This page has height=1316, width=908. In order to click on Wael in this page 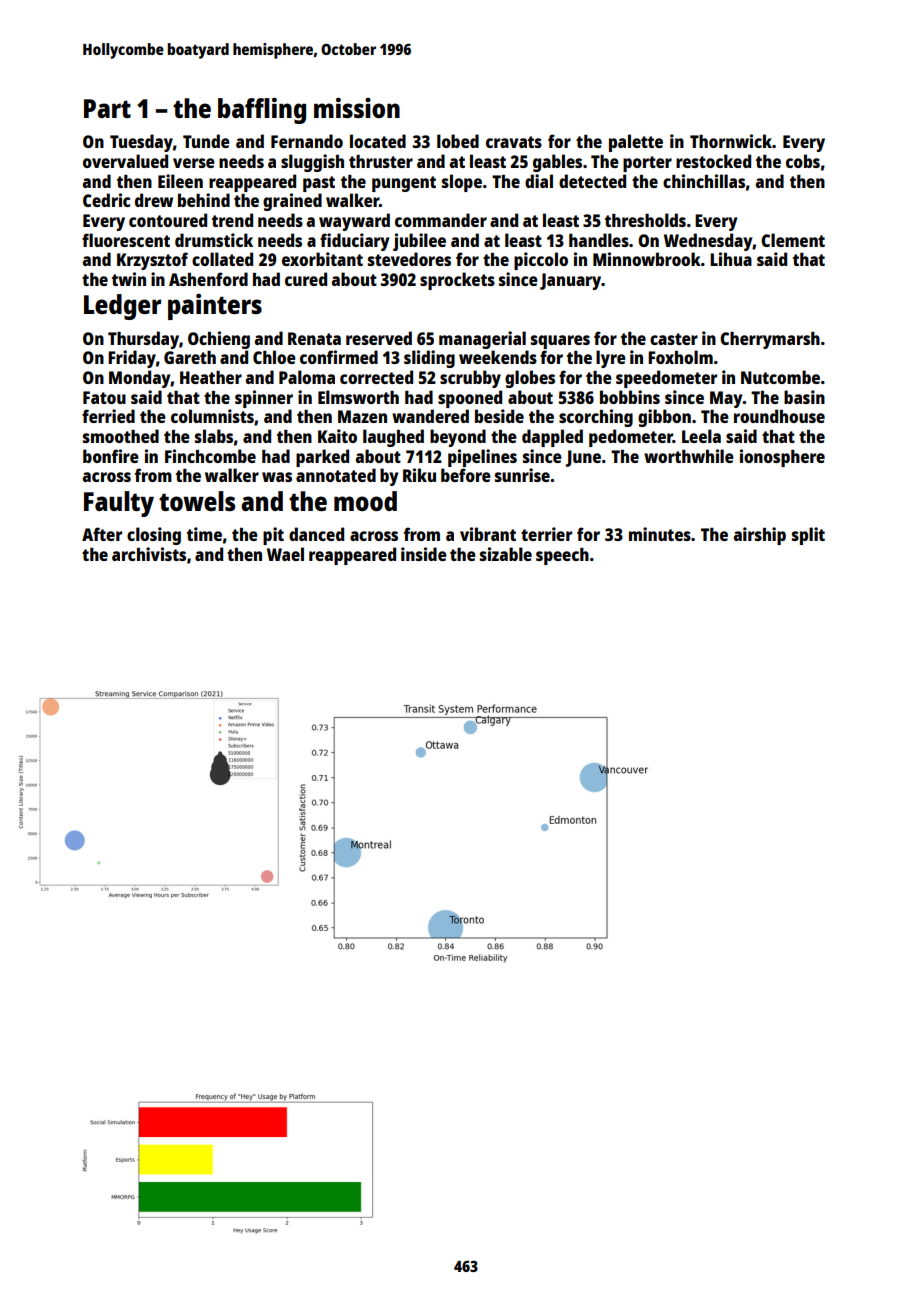, I will do `click(285, 554)`.
